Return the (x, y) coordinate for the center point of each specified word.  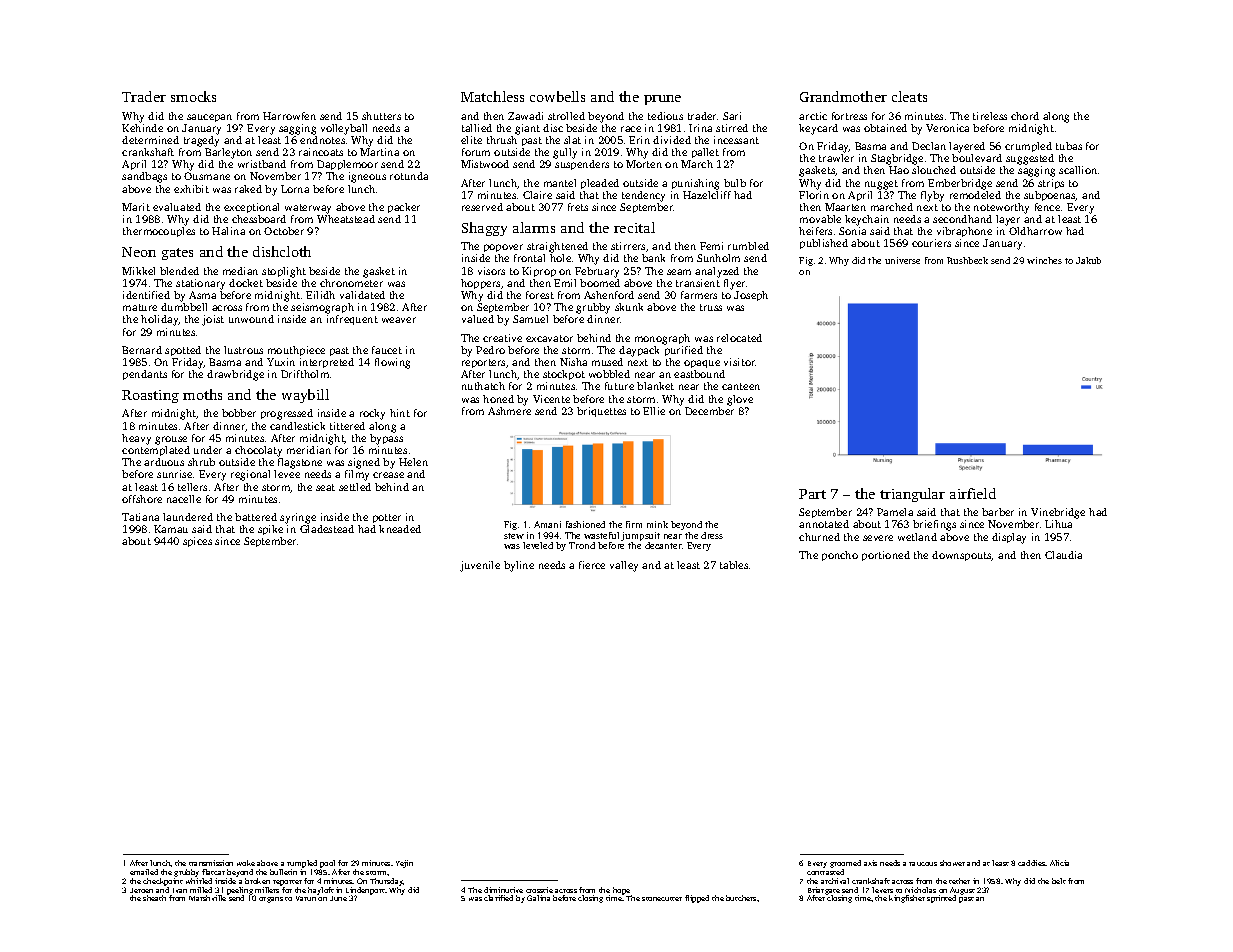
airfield (973, 493)
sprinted (941, 899)
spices (197, 542)
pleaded (600, 184)
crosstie (539, 890)
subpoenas (1050, 196)
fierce (592, 565)
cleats (909, 96)
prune (662, 100)
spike (270, 530)
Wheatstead (346, 219)
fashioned (585, 524)
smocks (193, 96)
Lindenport (365, 891)
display (1009, 538)
